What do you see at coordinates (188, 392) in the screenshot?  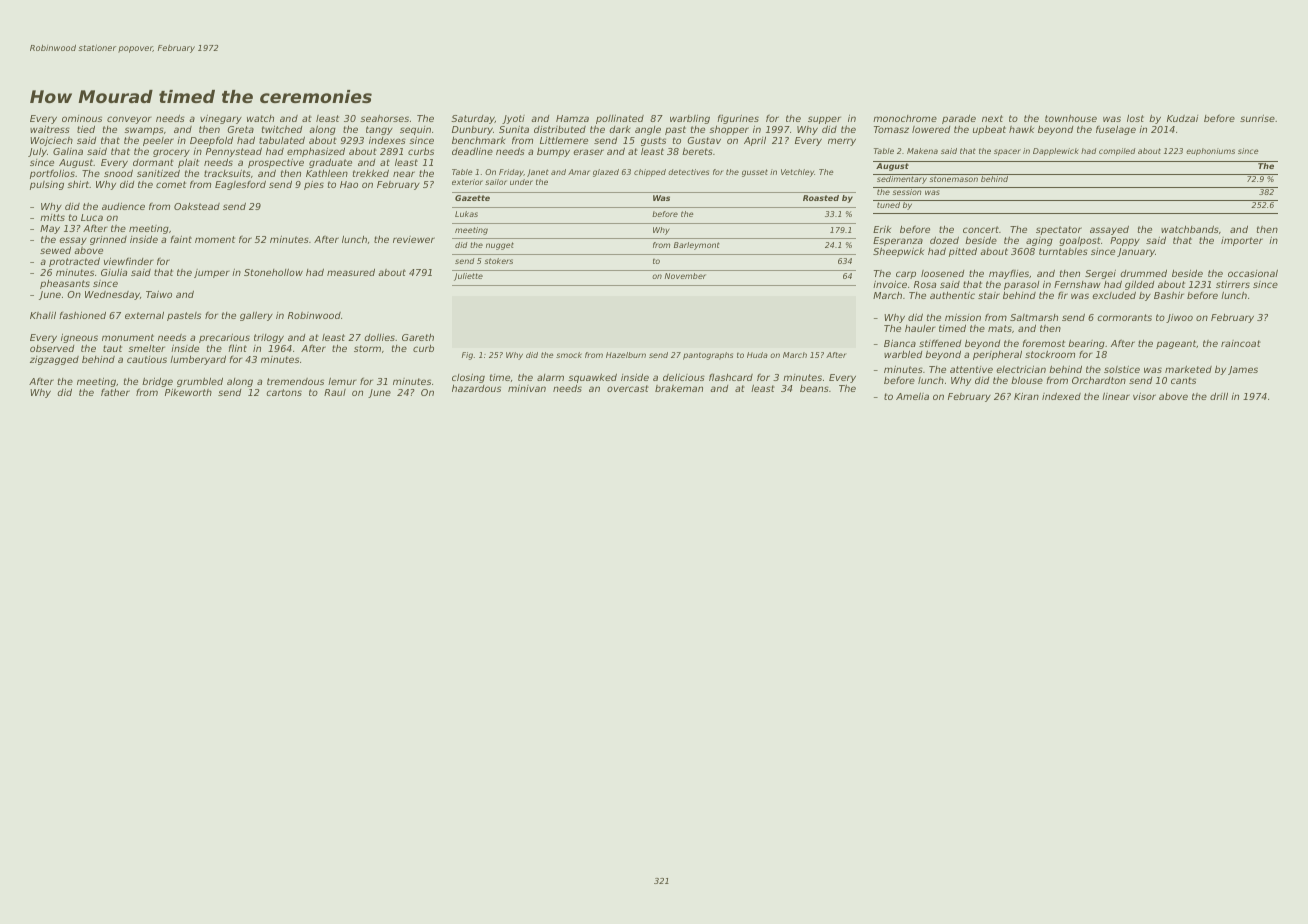 I see `Pikeworth` at bounding box center [188, 392].
